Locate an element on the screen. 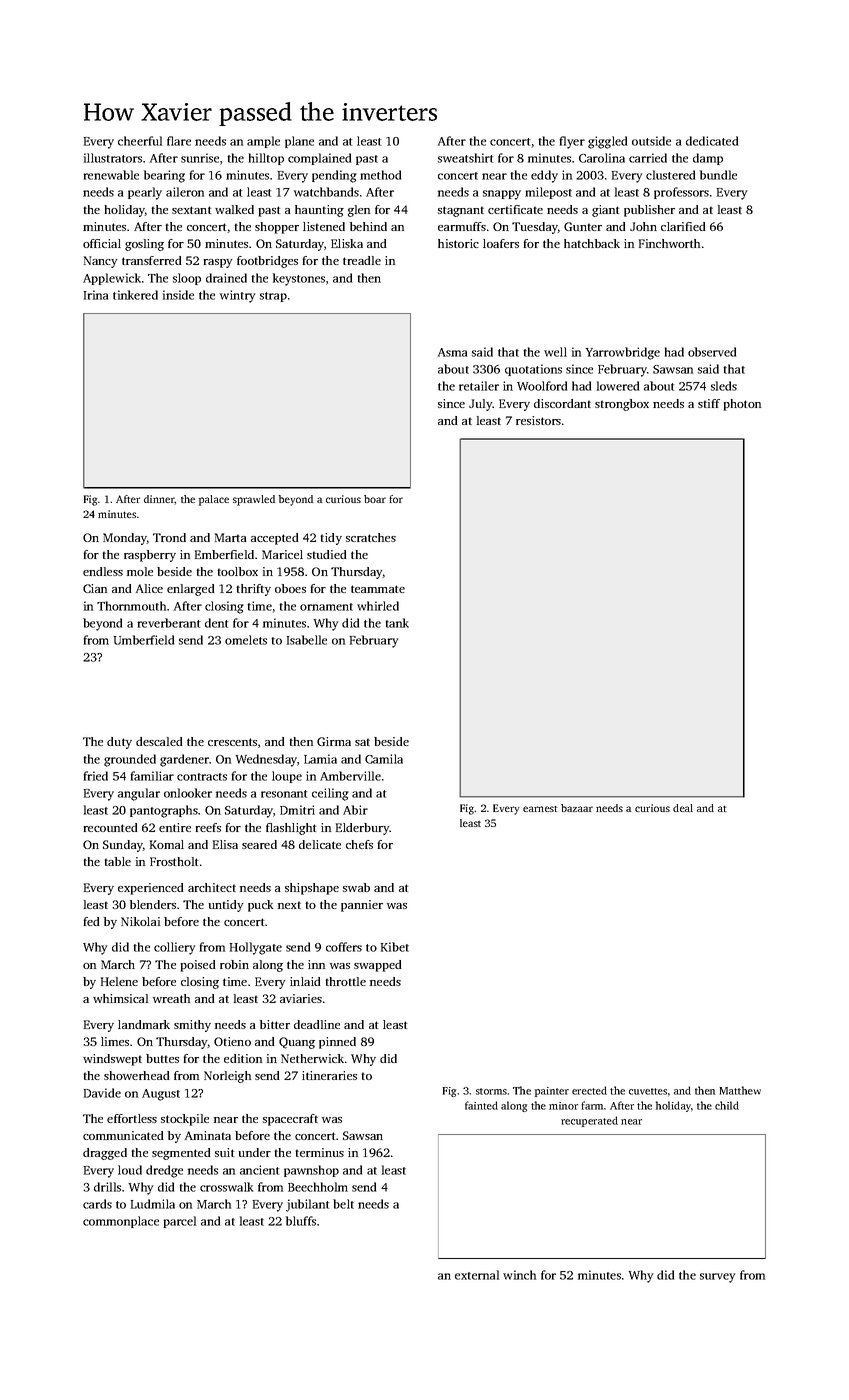 The height and width of the screenshot is (1400, 849). method is located at coordinates (380, 175).
